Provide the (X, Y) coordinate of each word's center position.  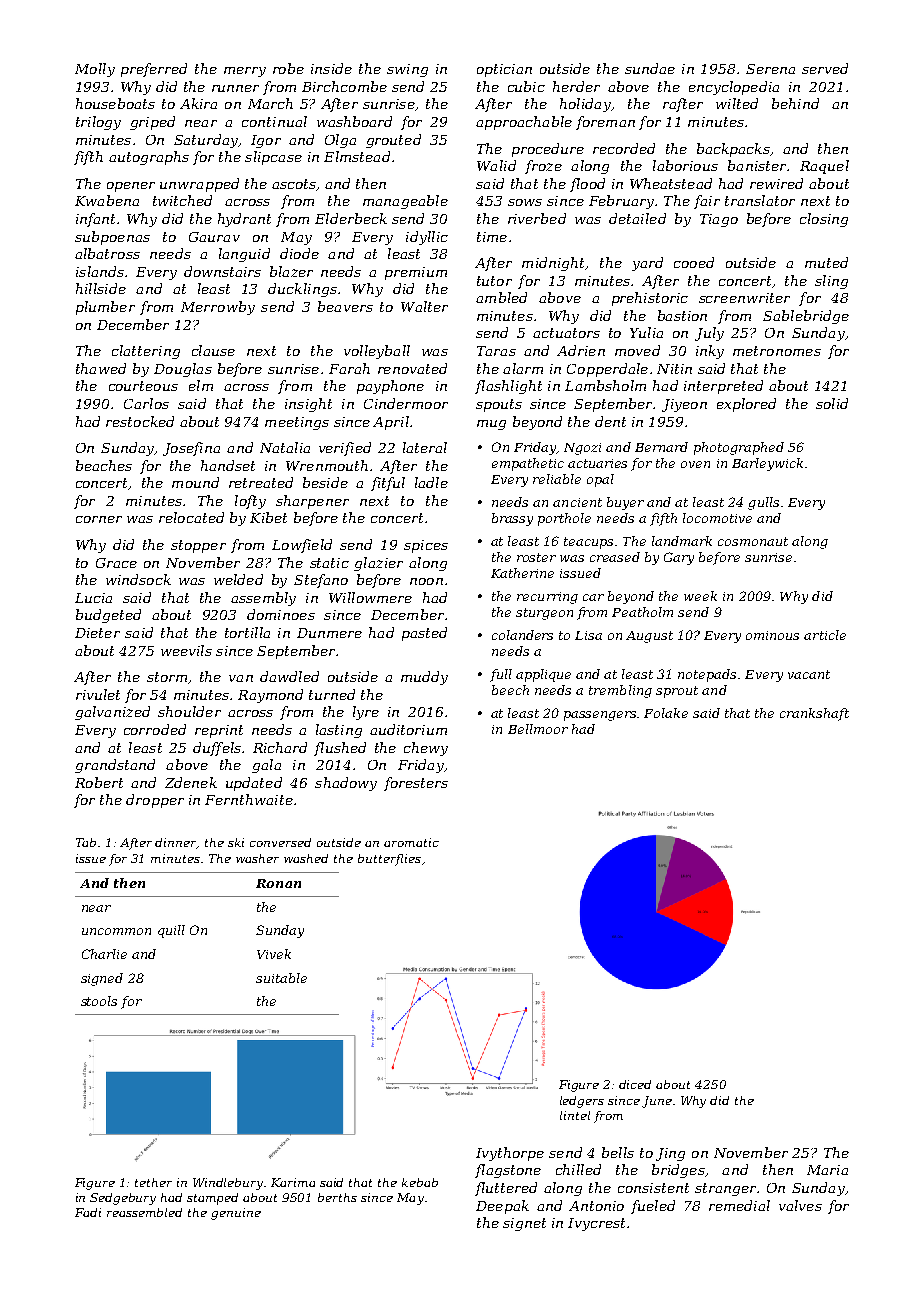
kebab (420, 1182)
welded (238, 579)
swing (407, 70)
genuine (236, 1214)
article (825, 635)
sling (831, 282)
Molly (95, 70)
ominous (772, 635)
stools (99, 1001)
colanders (522, 635)
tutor (494, 281)
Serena (770, 69)
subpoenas (112, 238)
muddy (424, 678)
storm (167, 677)
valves (800, 1205)
